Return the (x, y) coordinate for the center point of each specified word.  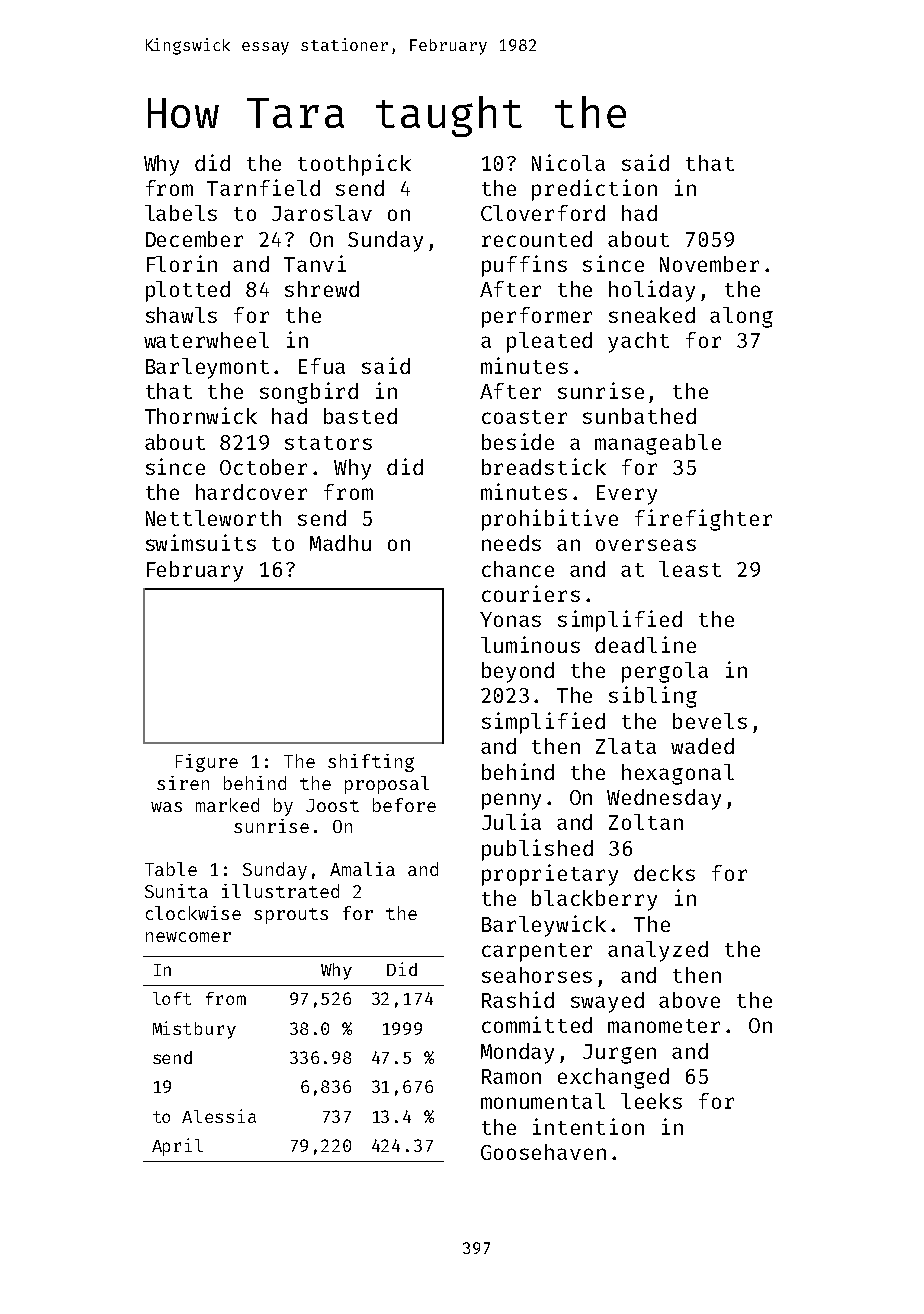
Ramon (511, 1076)
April (177, 1147)
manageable (658, 444)
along (741, 317)
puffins (524, 266)
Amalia (362, 869)
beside (518, 441)
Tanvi (315, 263)
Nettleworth (213, 518)
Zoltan (646, 822)
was (166, 807)
